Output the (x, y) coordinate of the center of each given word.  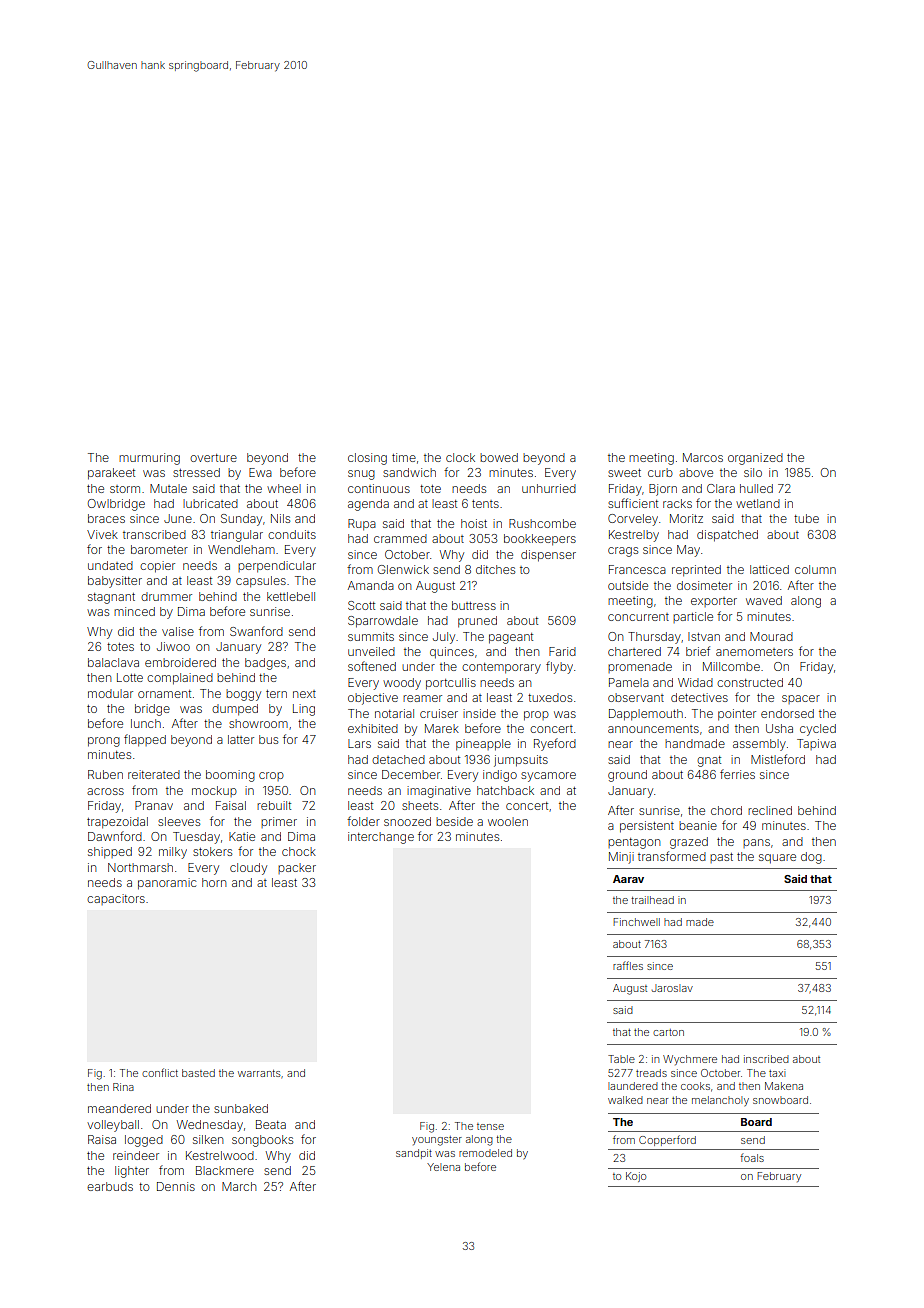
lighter (132, 1172)
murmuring (149, 459)
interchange (381, 838)
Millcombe (731, 666)
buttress (474, 605)
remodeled (485, 1153)
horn (214, 882)
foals (752, 1157)
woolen (508, 821)
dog (811, 858)
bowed (499, 457)
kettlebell (291, 596)
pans (756, 843)
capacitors (116, 899)
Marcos (703, 457)
